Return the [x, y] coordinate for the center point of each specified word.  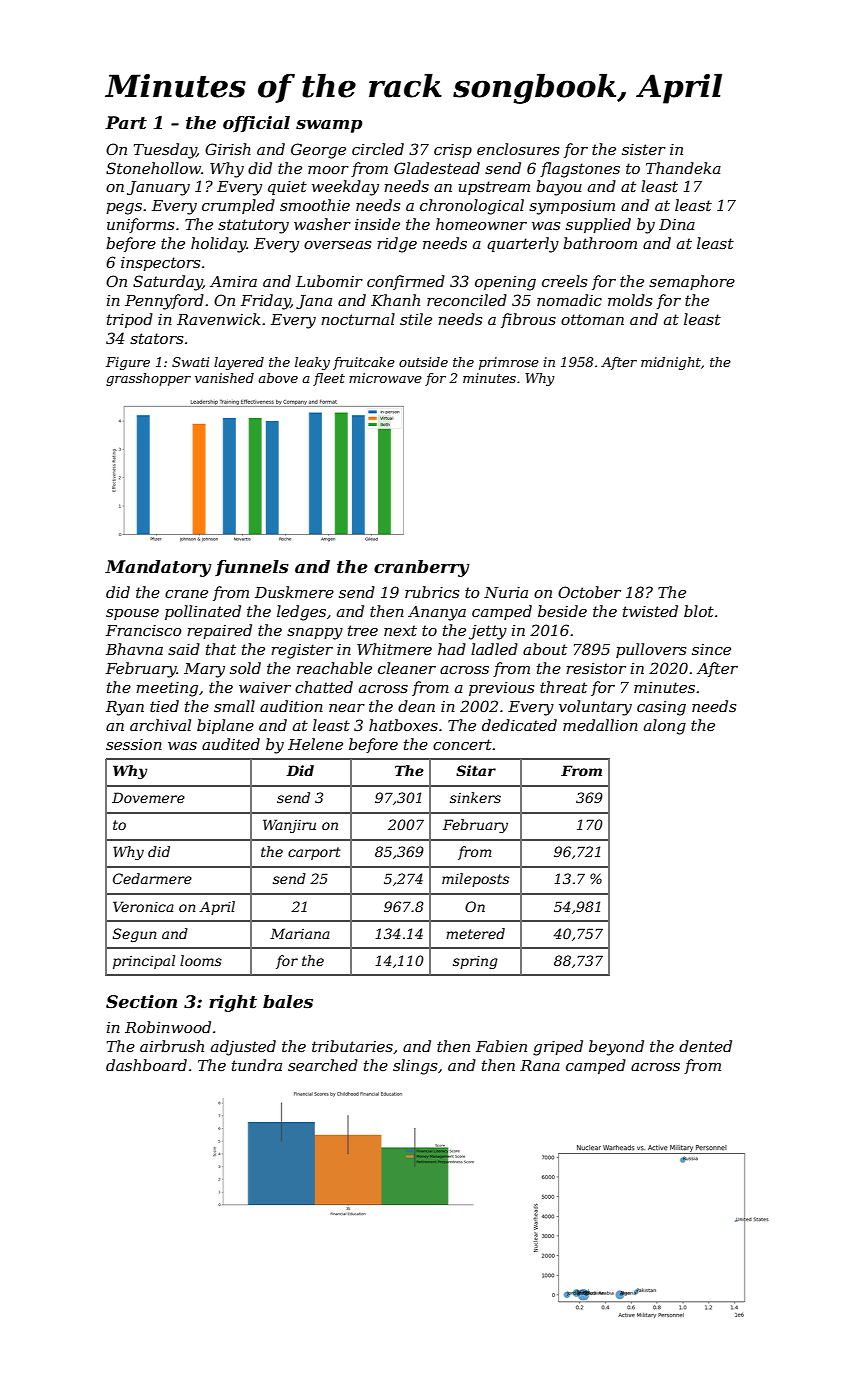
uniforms [140, 225]
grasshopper [148, 379]
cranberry [422, 568]
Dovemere [148, 797]
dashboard [146, 1065]
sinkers [475, 797]
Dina [677, 224]
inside [377, 224]
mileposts [475, 880]
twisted [650, 611]
